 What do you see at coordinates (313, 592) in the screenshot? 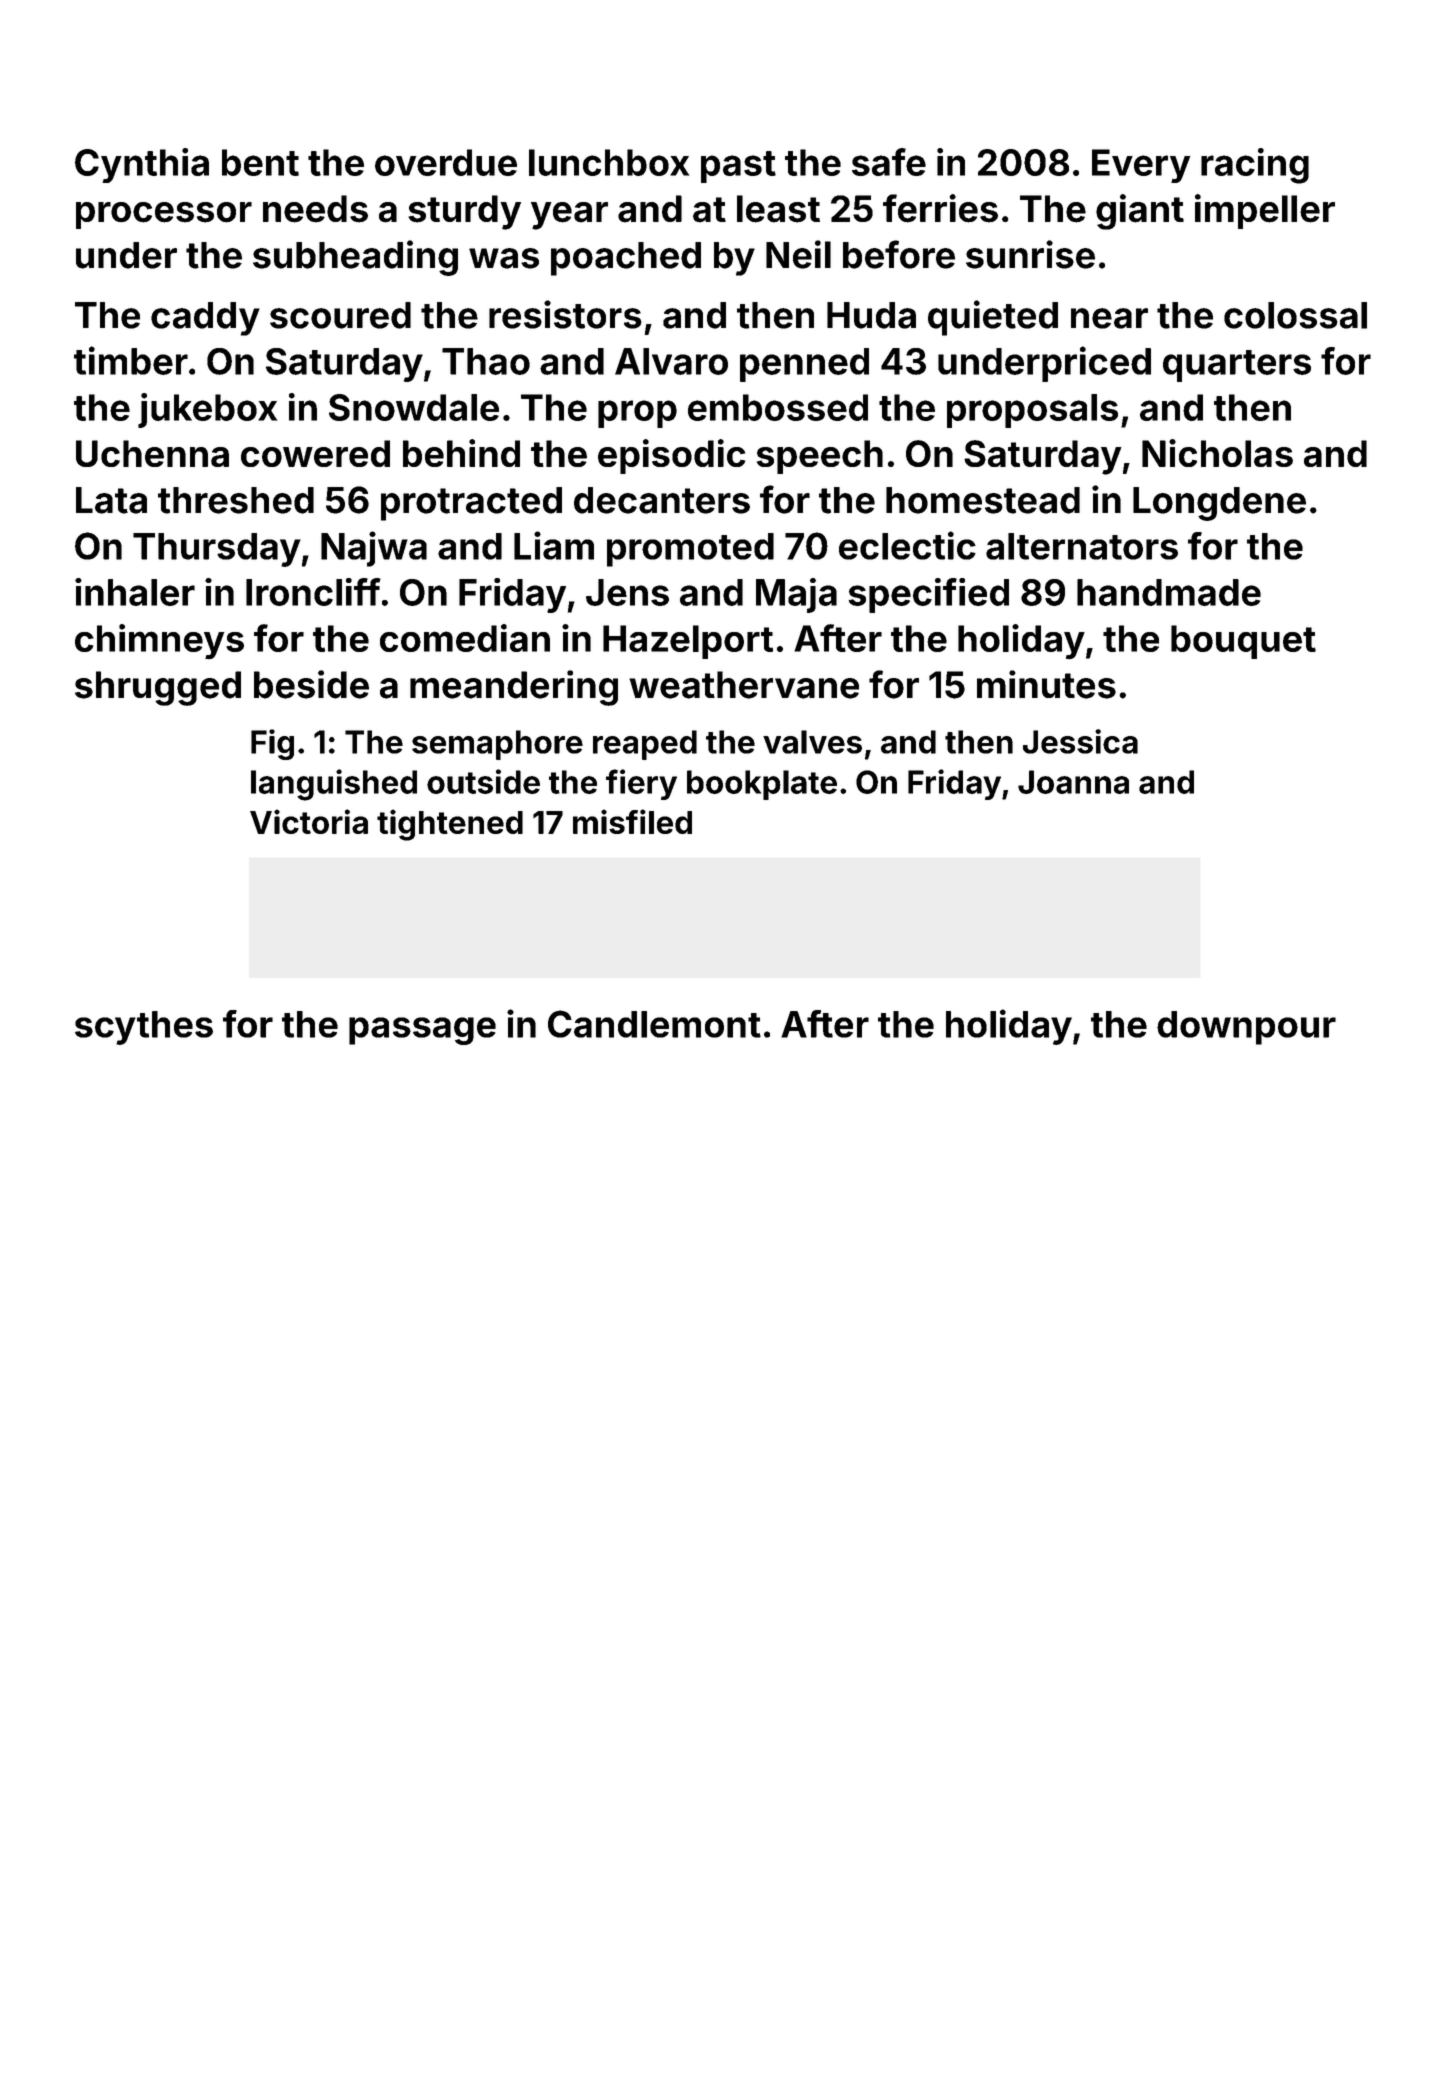
I see `Ironcliff` at bounding box center [313, 592].
